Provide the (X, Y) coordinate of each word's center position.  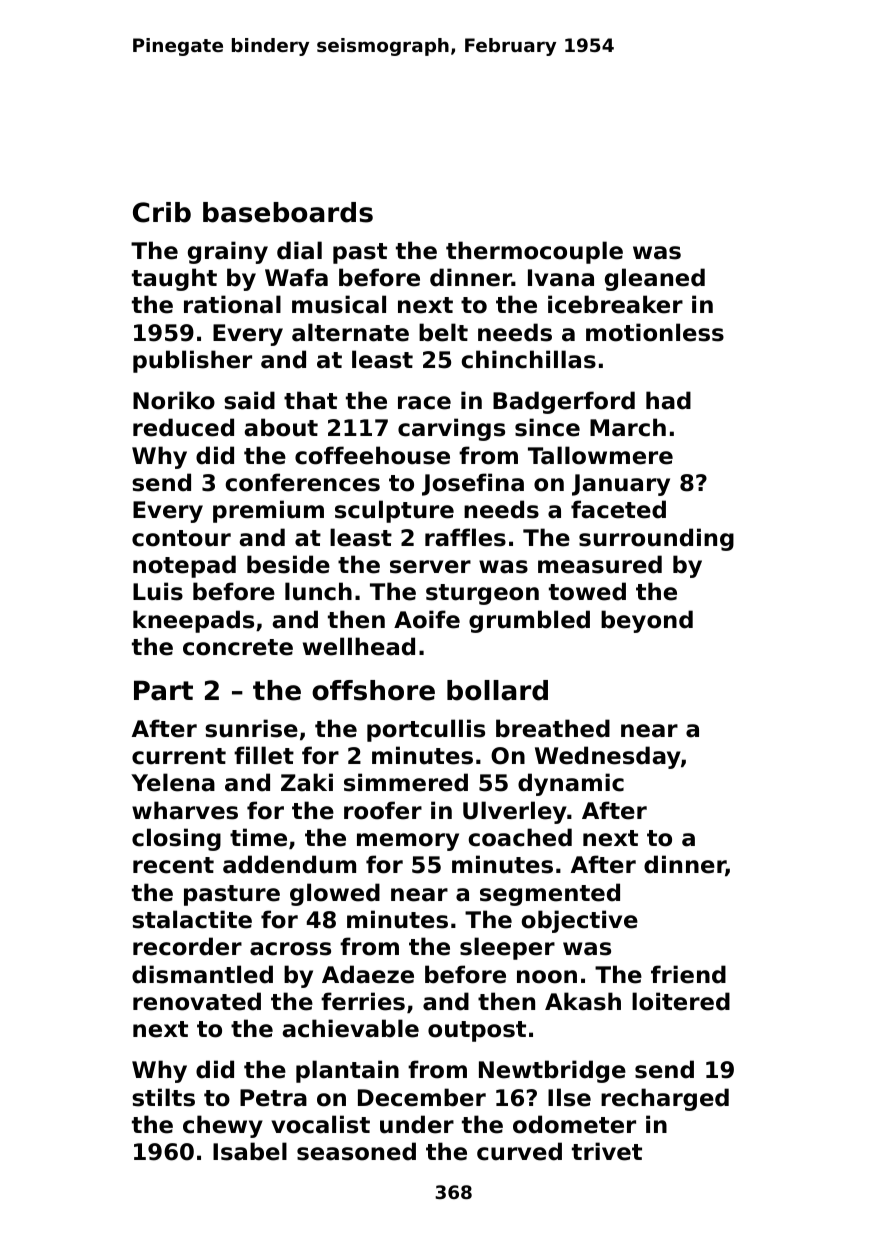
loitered (681, 1001)
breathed (553, 728)
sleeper (507, 948)
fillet (264, 755)
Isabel (250, 1151)
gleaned (655, 279)
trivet (607, 1151)
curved (519, 1151)
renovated (197, 1001)
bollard (497, 690)
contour (181, 538)
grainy (228, 252)
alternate (350, 332)
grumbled (529, 621)
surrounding (656, 539)
